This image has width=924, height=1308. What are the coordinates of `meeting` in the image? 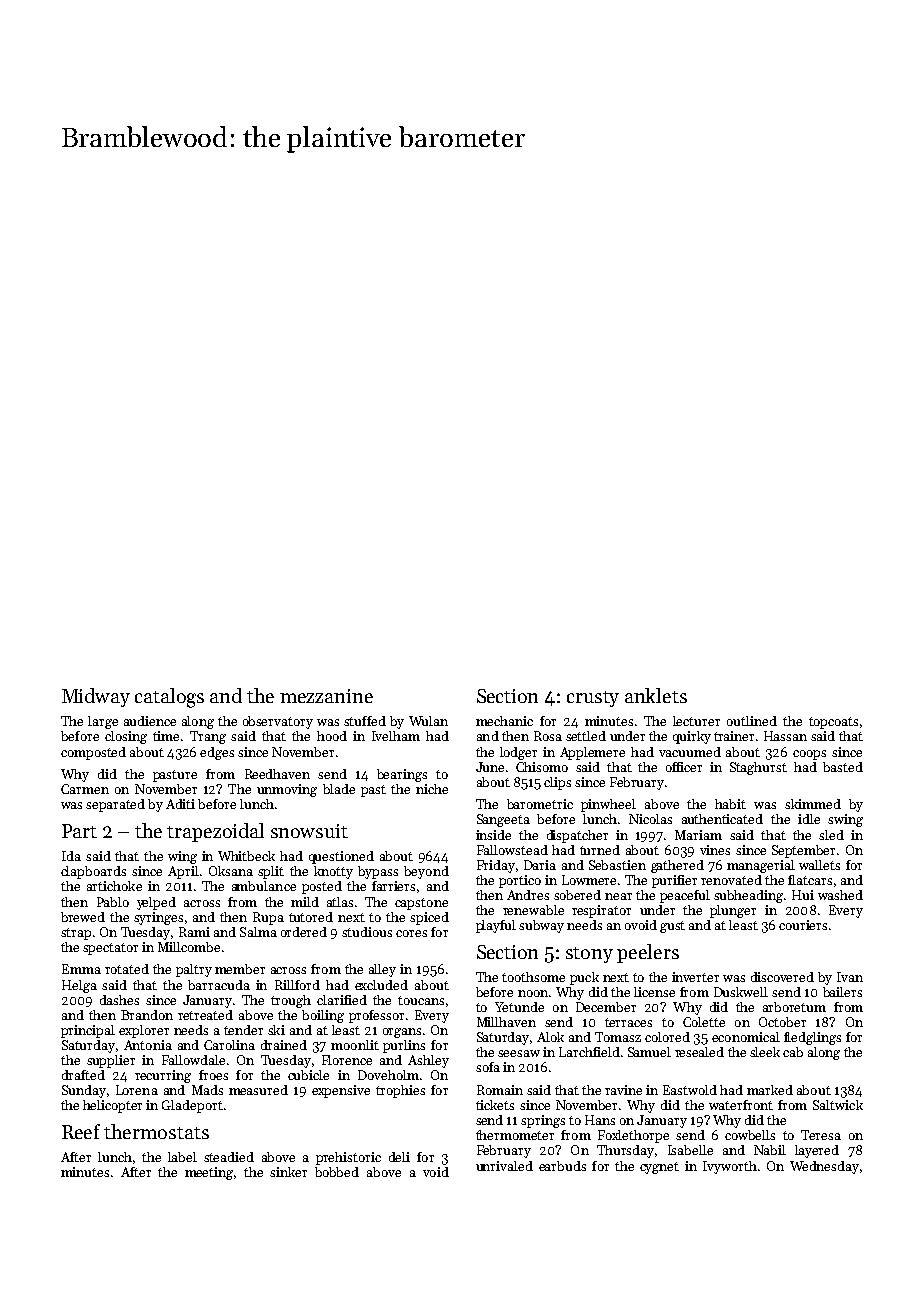 It's located at (209, 1173).
